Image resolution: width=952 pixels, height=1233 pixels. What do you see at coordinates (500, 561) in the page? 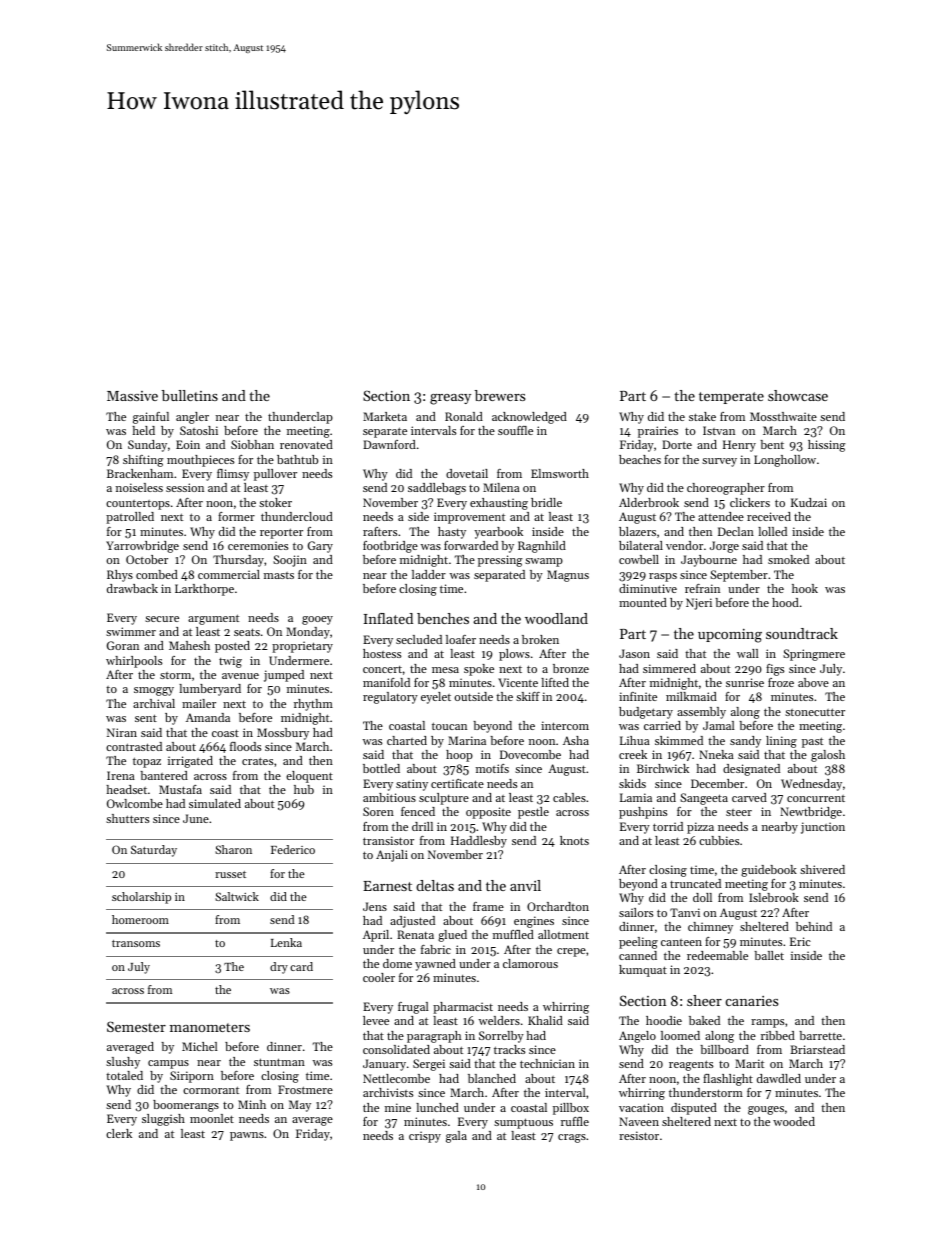
I see `pressing` at bounding box center [500, 561].
